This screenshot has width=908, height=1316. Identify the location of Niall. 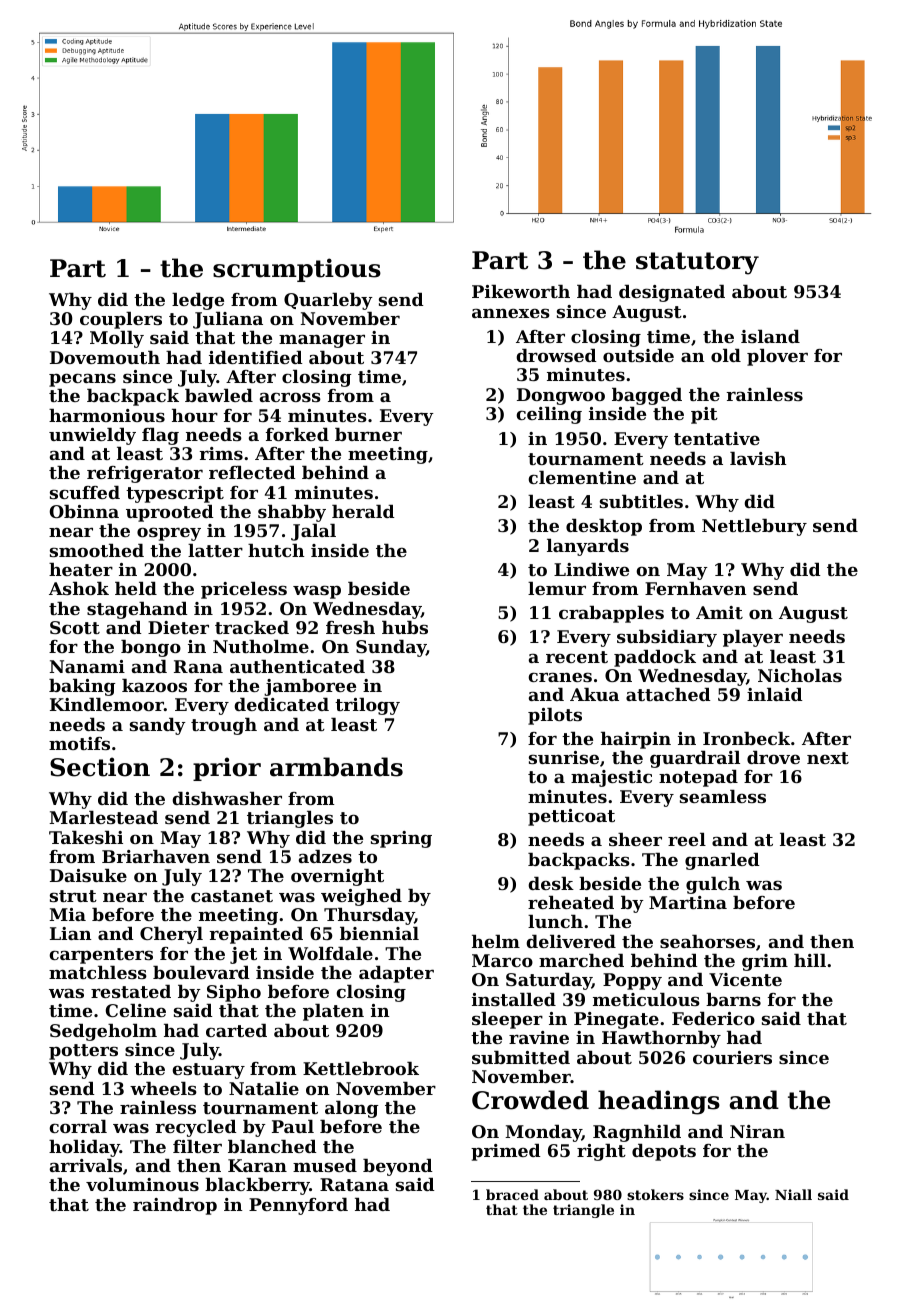
(793, 1194).
